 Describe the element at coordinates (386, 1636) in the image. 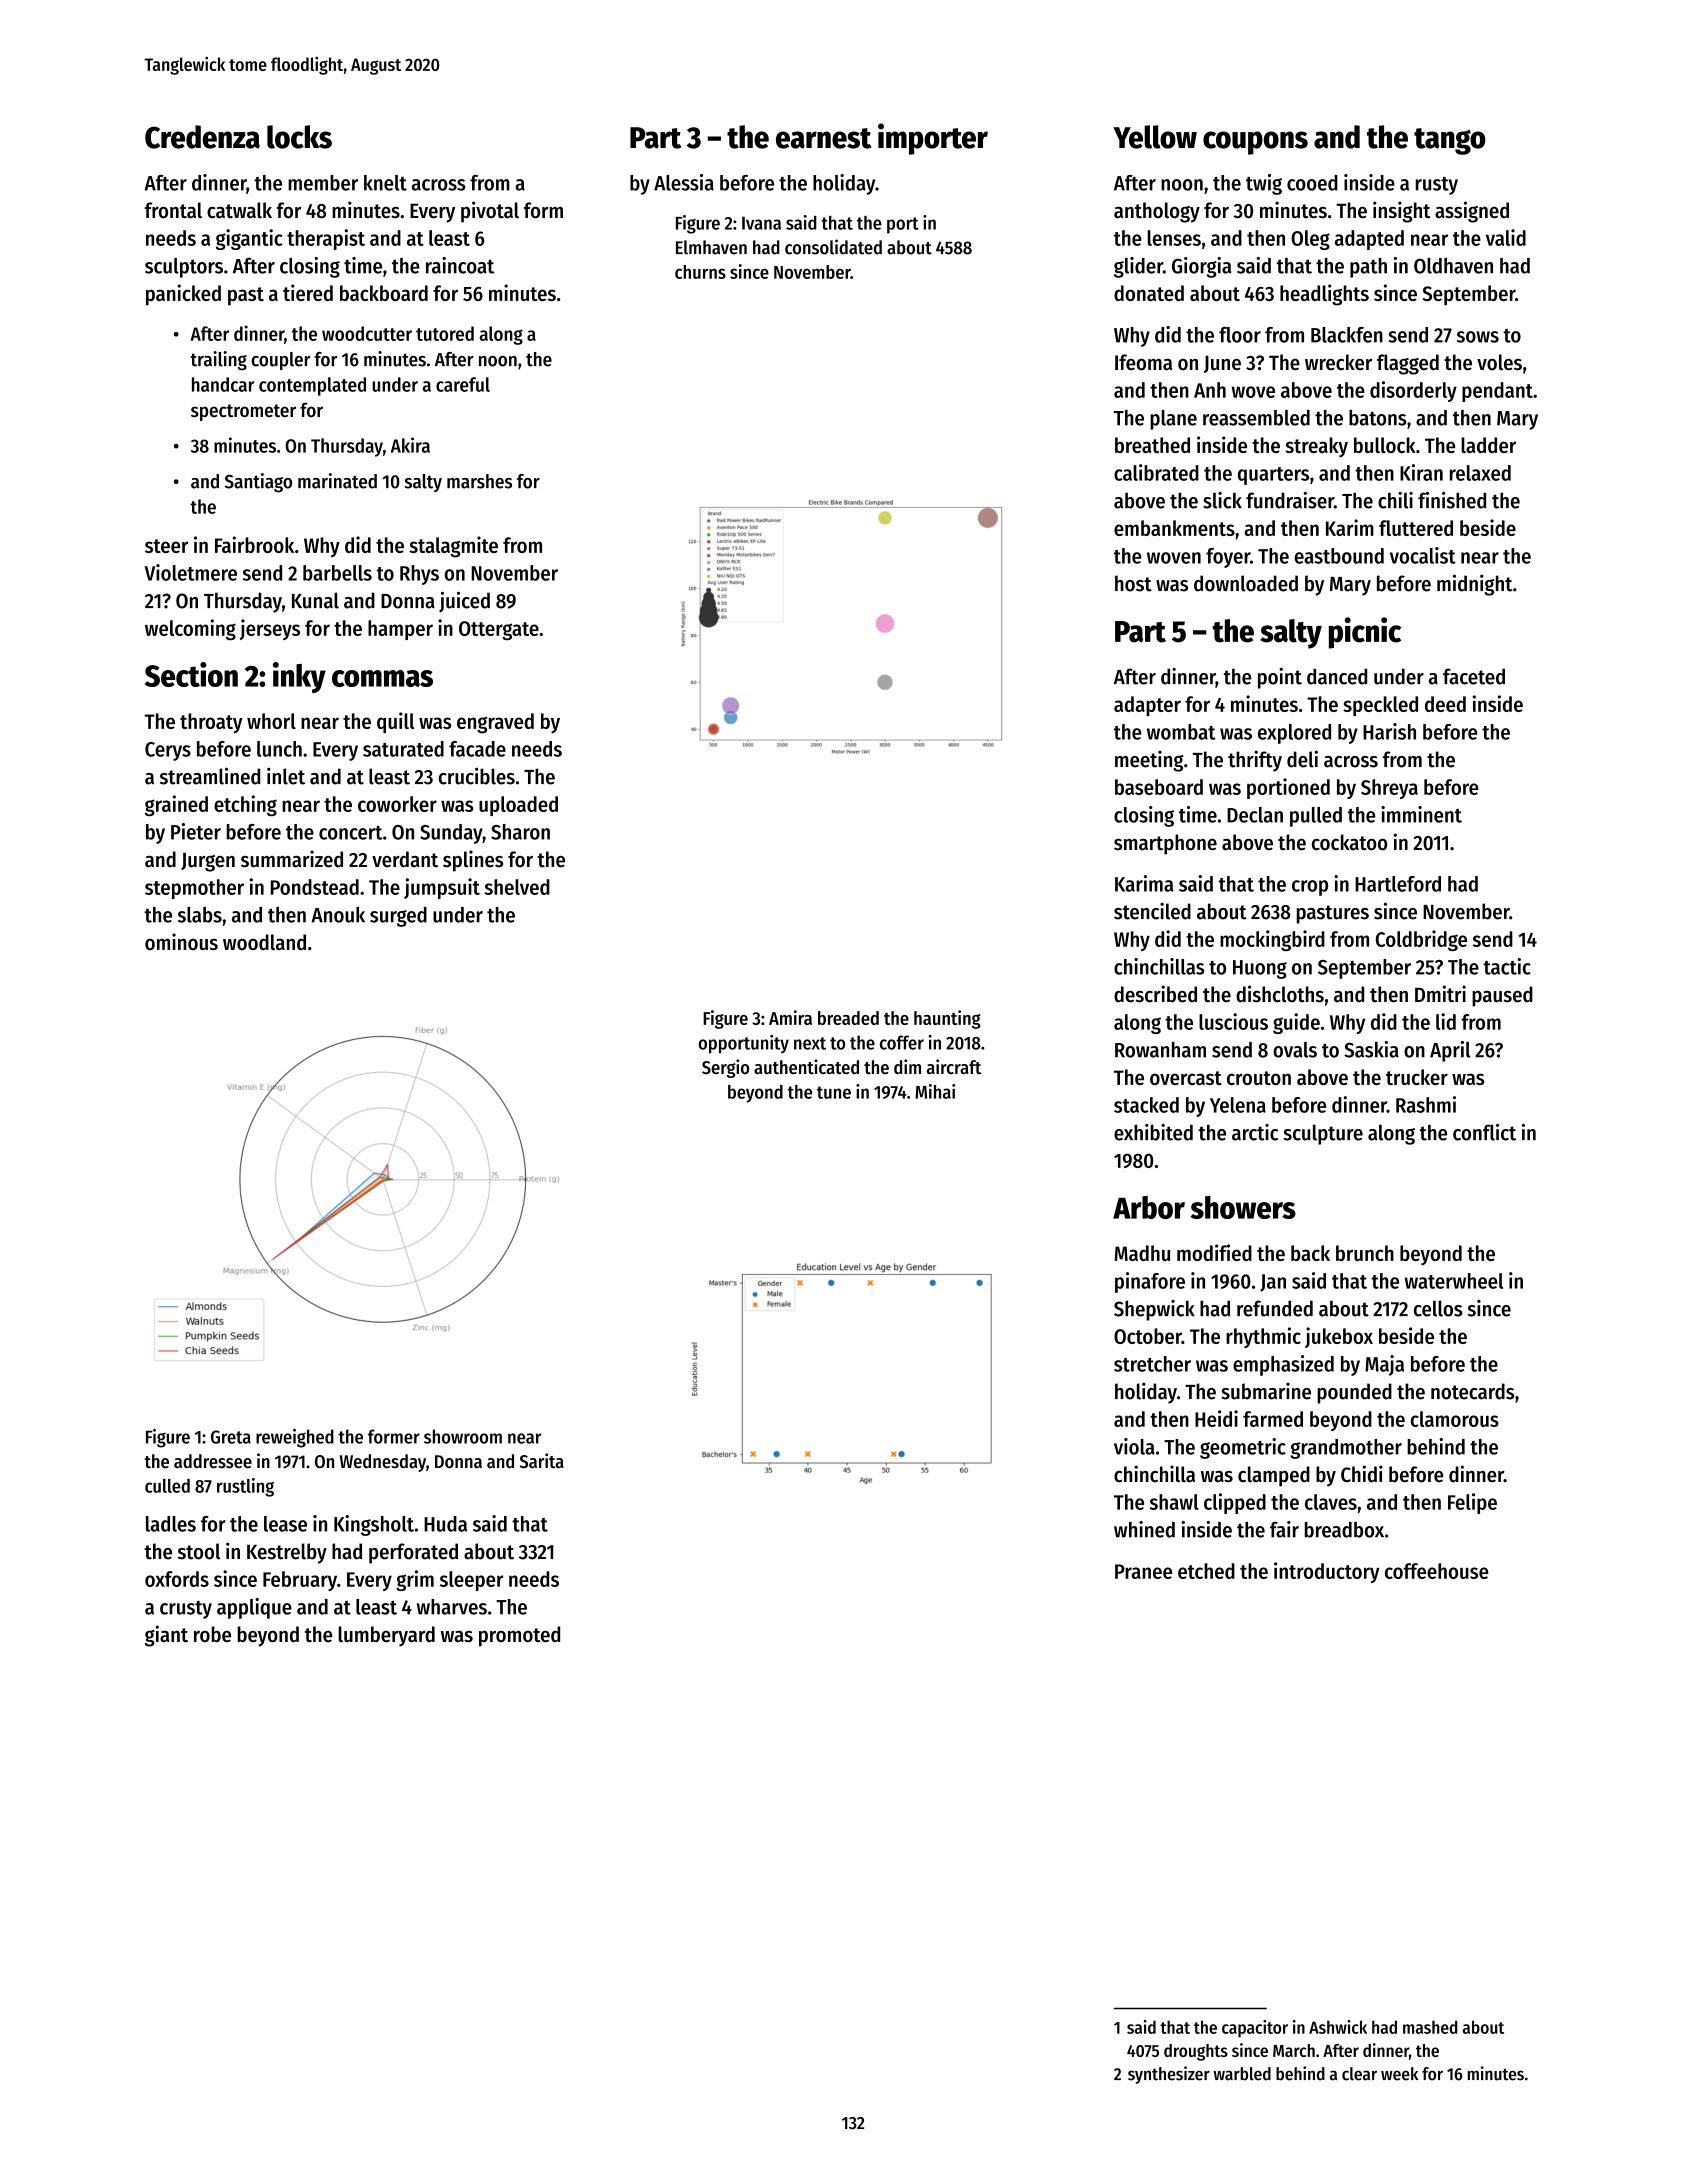

I see `lumberyard` at that location.
